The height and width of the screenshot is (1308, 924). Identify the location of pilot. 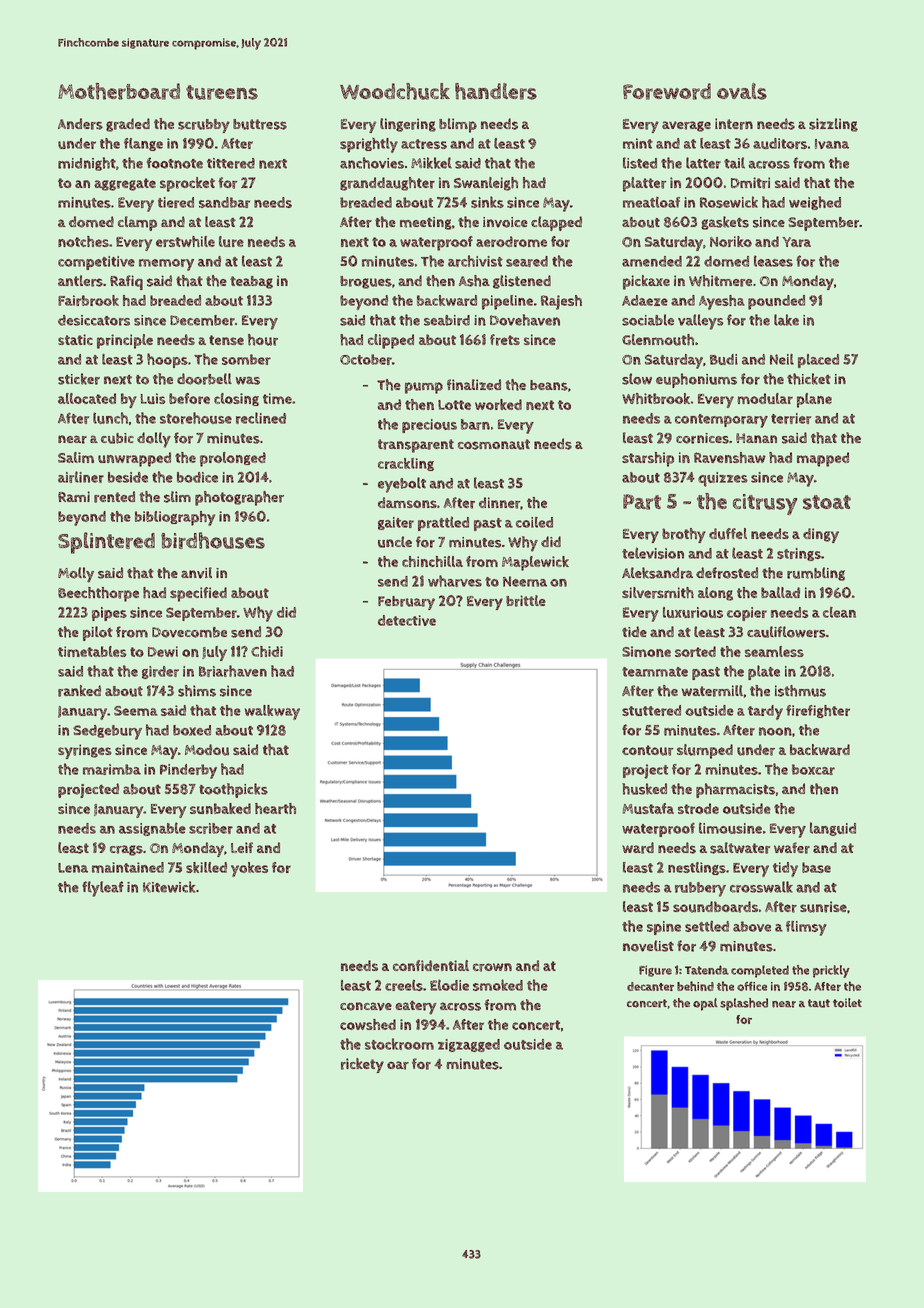
(98, 633).
